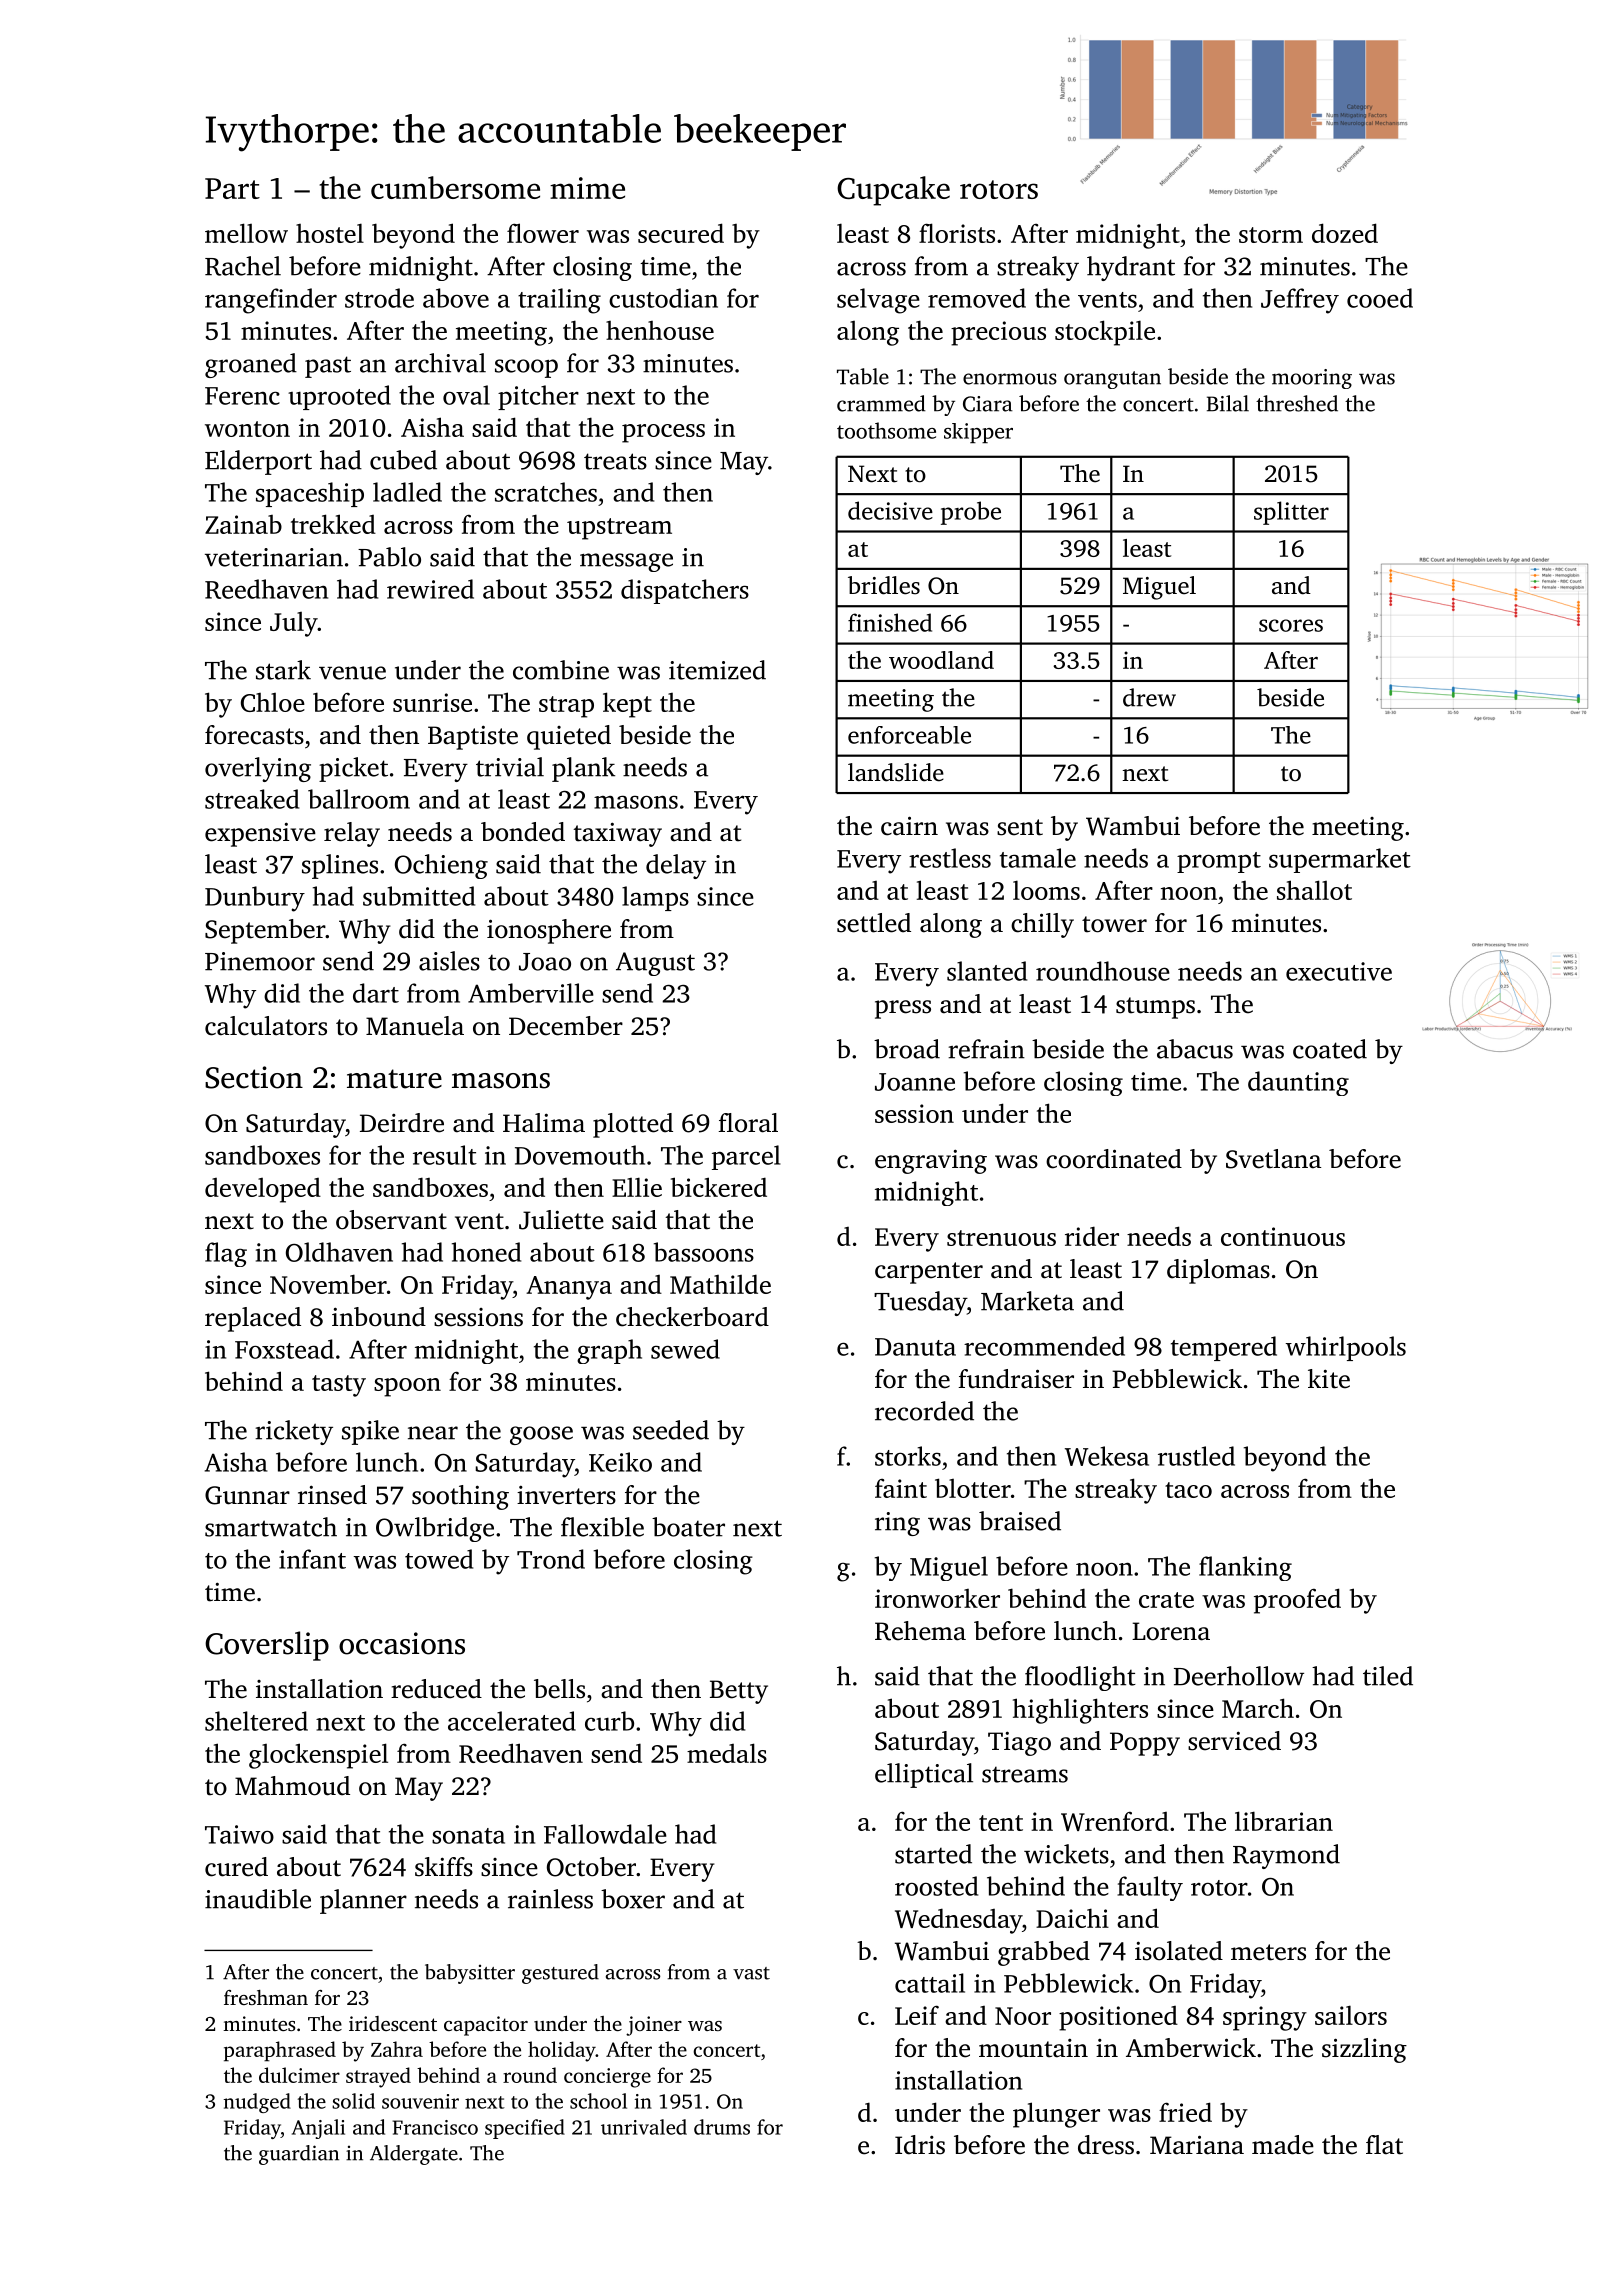  I want to click on strenuous, so click(1001, 1238).
